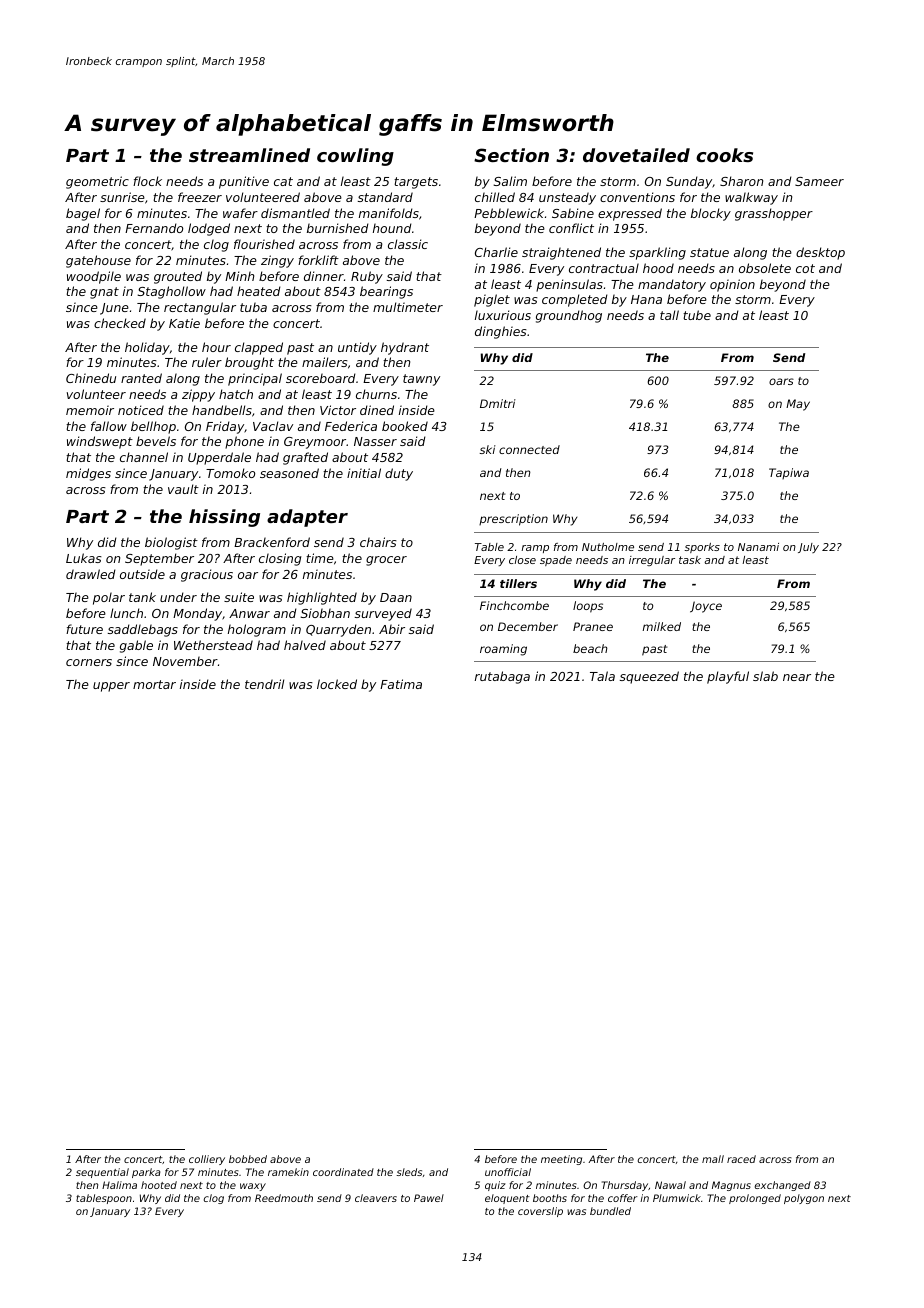 The height and width of the image is (1308, 924). Describe the element at coordinates (207, 1160) in the image. I see `colliery` at that location.
